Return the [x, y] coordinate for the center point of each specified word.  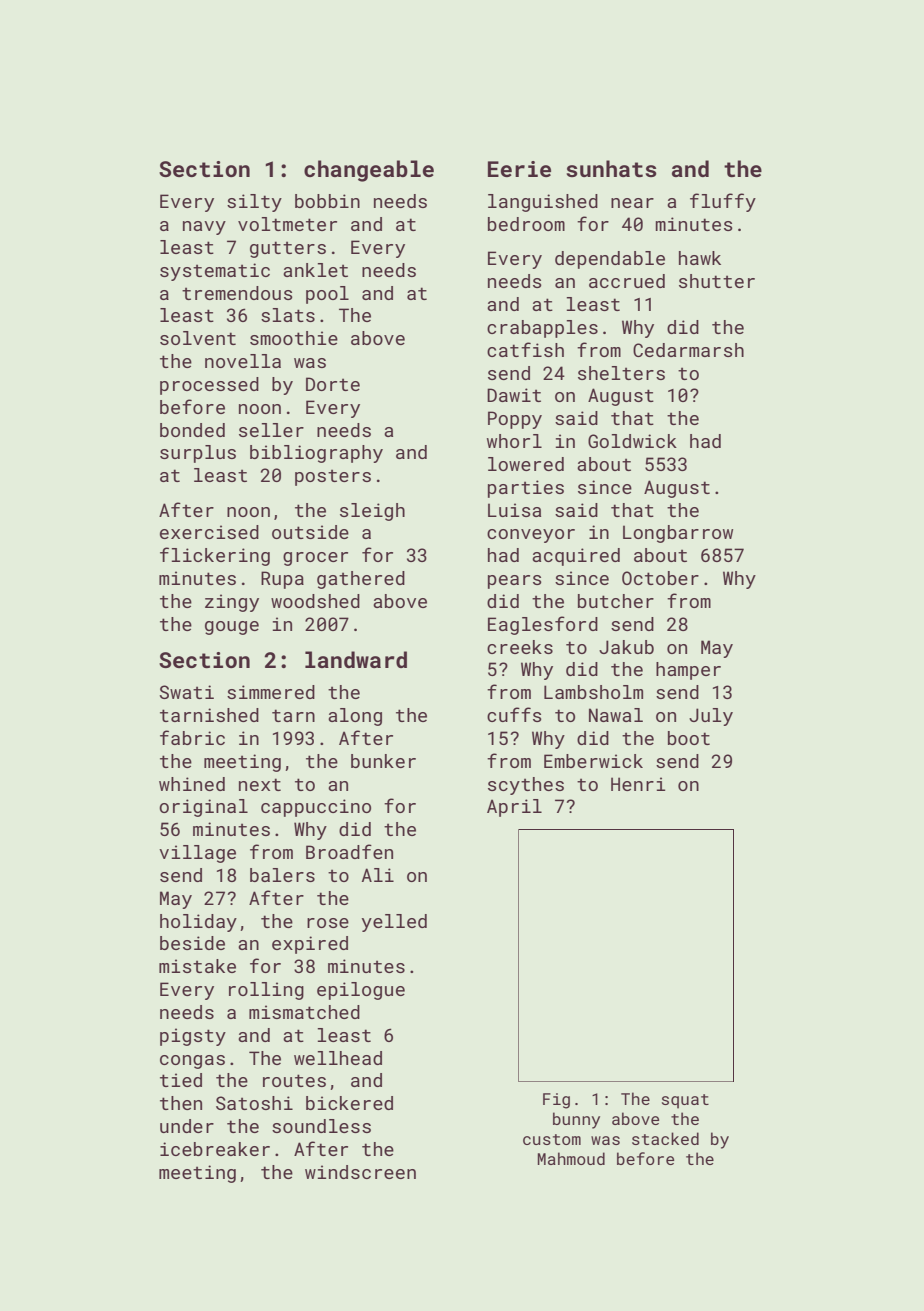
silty [254, 203]
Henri [638, 784]
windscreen [360, 1172]
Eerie [519, 169]
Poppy [515, 420]
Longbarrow [678, 534]
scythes [526, 786]
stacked [665, 1138]
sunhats [611, 168]
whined [192, 784]
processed [209, 386]
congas [192, 1062]
